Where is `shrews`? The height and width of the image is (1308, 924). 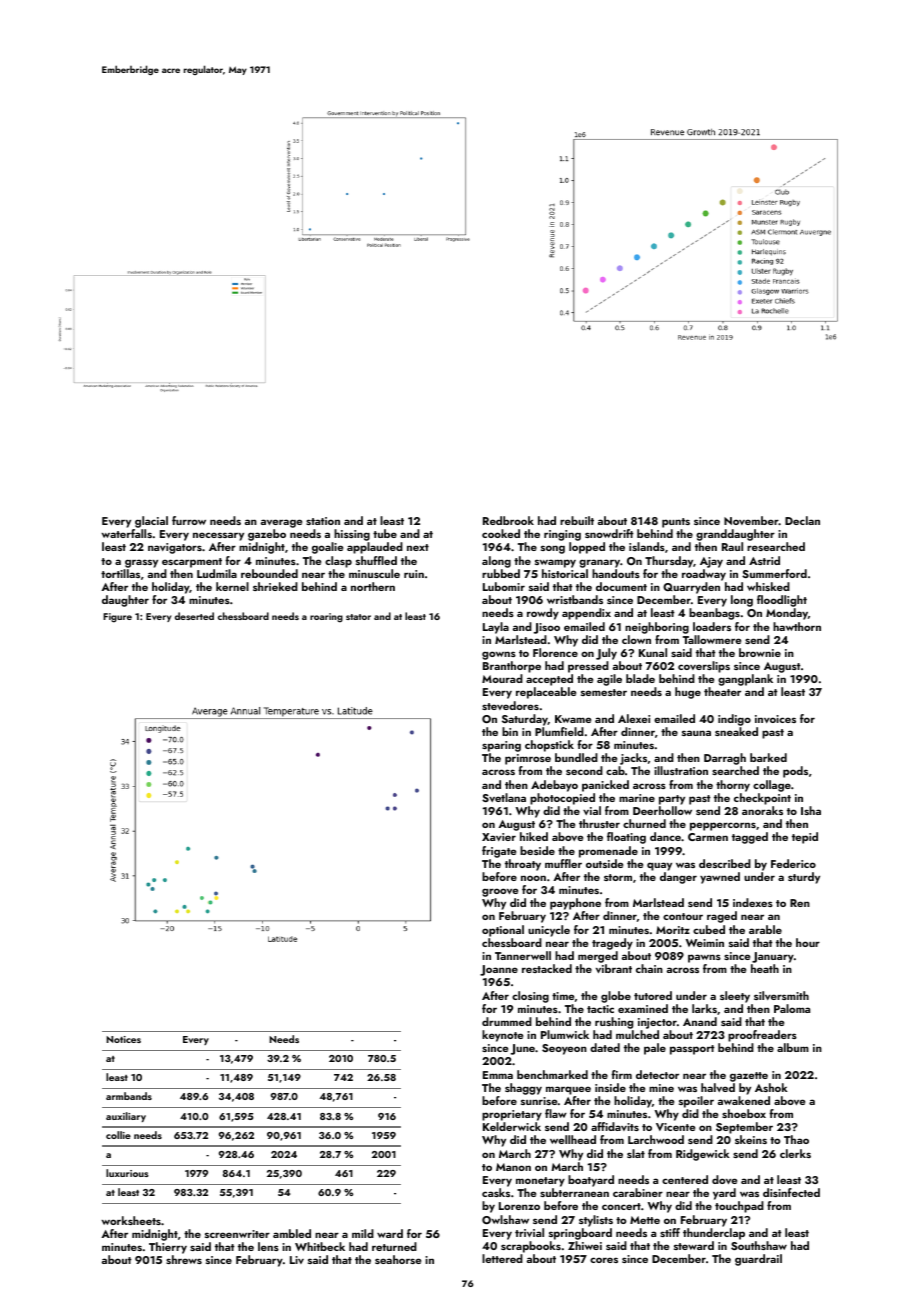 shrews is located at coordinates (184, 1259).
